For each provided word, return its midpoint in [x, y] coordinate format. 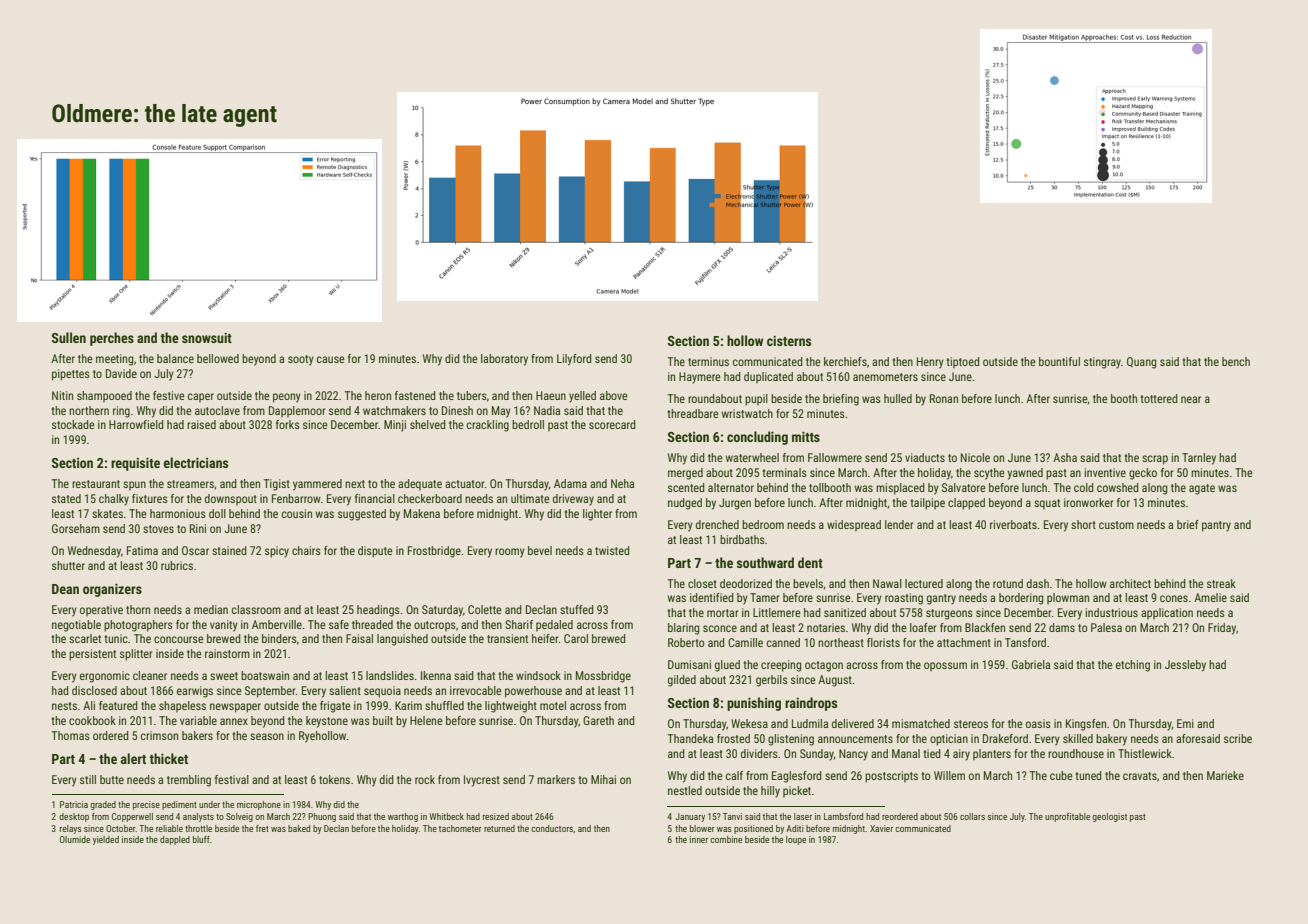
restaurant [96, 484]
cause [331, 359]
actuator [465, 484]
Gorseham [76, 528]
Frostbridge [434, 552]
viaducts [925, 457]
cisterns [789, 341]
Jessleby [1185, 666]
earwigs [195, 692]
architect [1130, 583]
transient [507, 638]
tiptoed [963, 363]
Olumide [75, 839]
